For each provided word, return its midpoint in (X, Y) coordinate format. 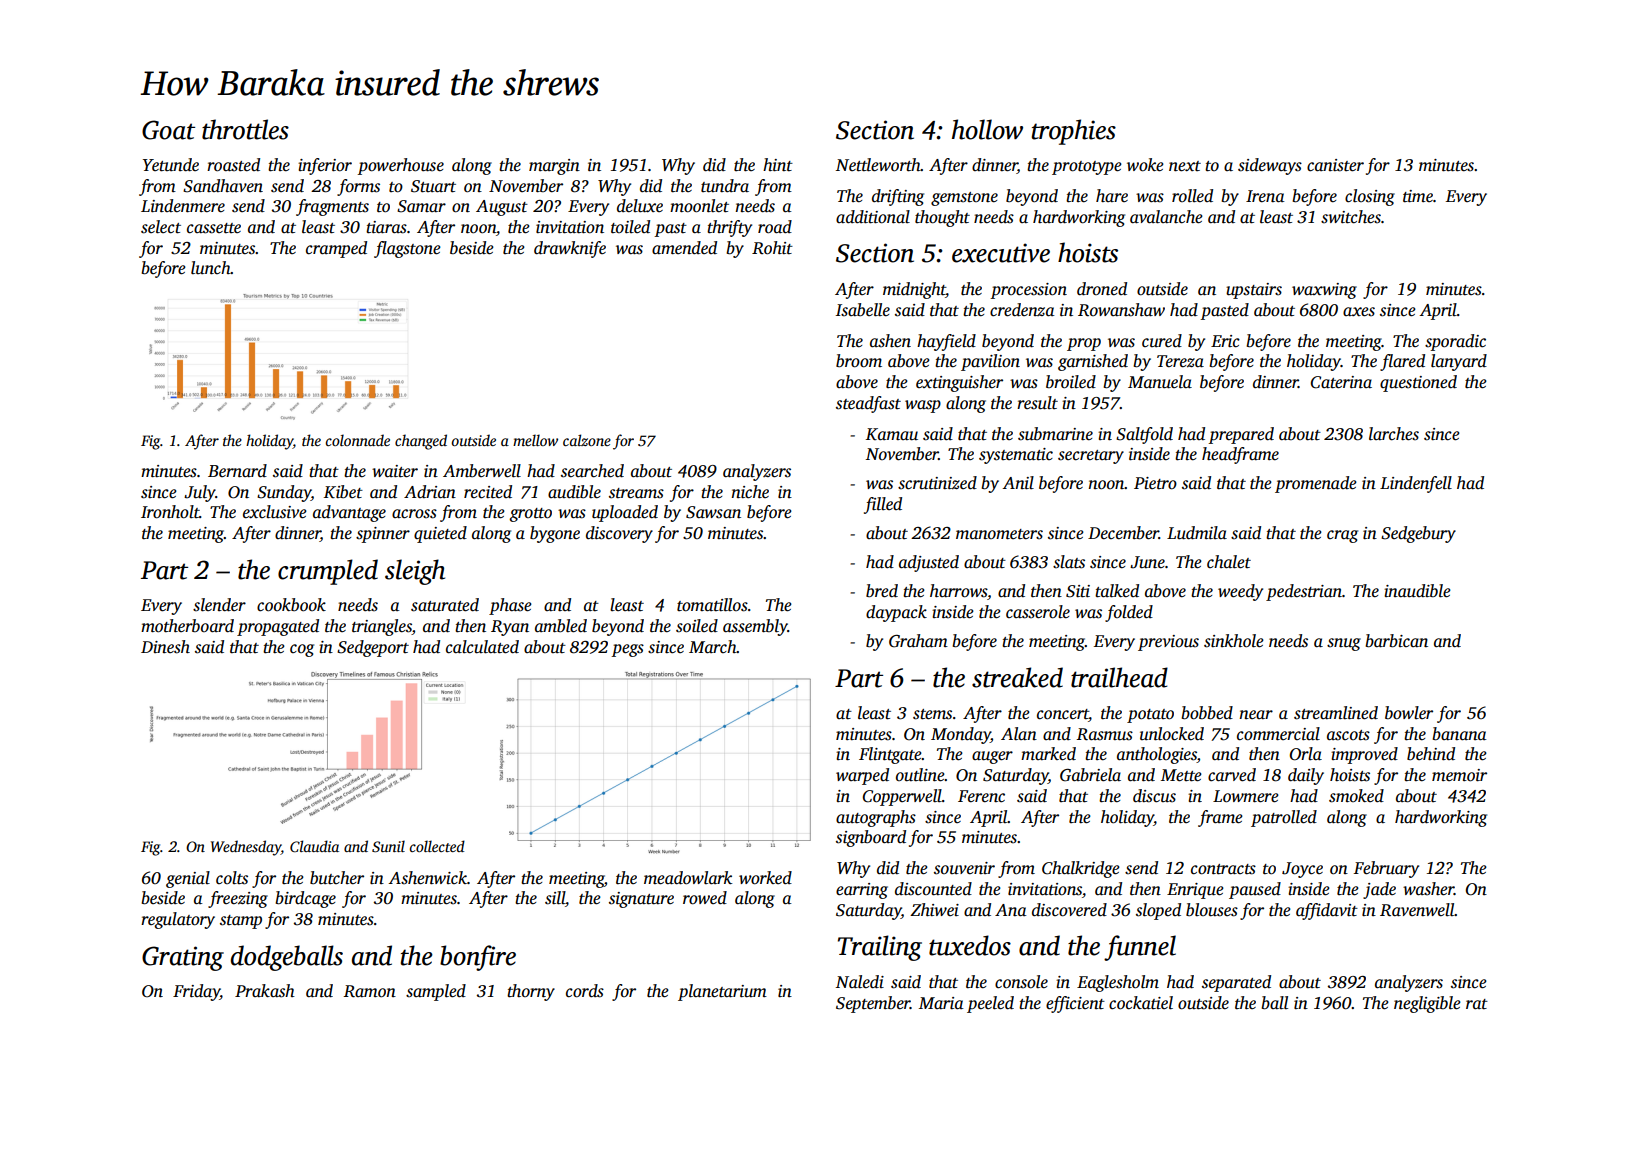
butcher (337, 877)
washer (1428, 889)
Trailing (880, 948)
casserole (1038, 612)
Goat (168, 130)
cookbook (291, 605)
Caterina (1341, 382)
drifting (898, 197)
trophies (1074, 132)
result (1037, 403)
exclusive (275, 512)
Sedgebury (1418, 534)
